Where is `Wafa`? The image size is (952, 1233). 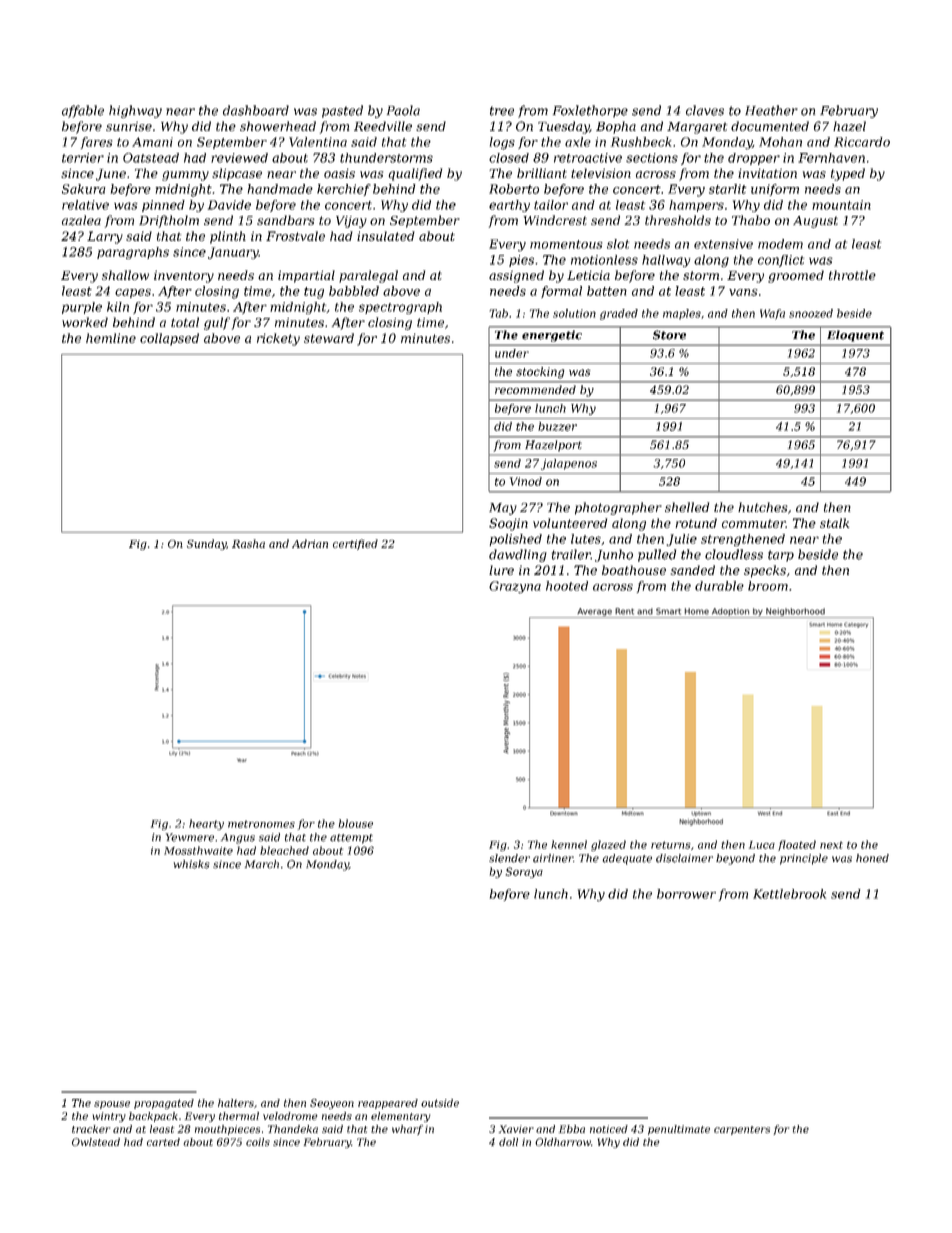 Wafa is located at coordinates (772, 314).
